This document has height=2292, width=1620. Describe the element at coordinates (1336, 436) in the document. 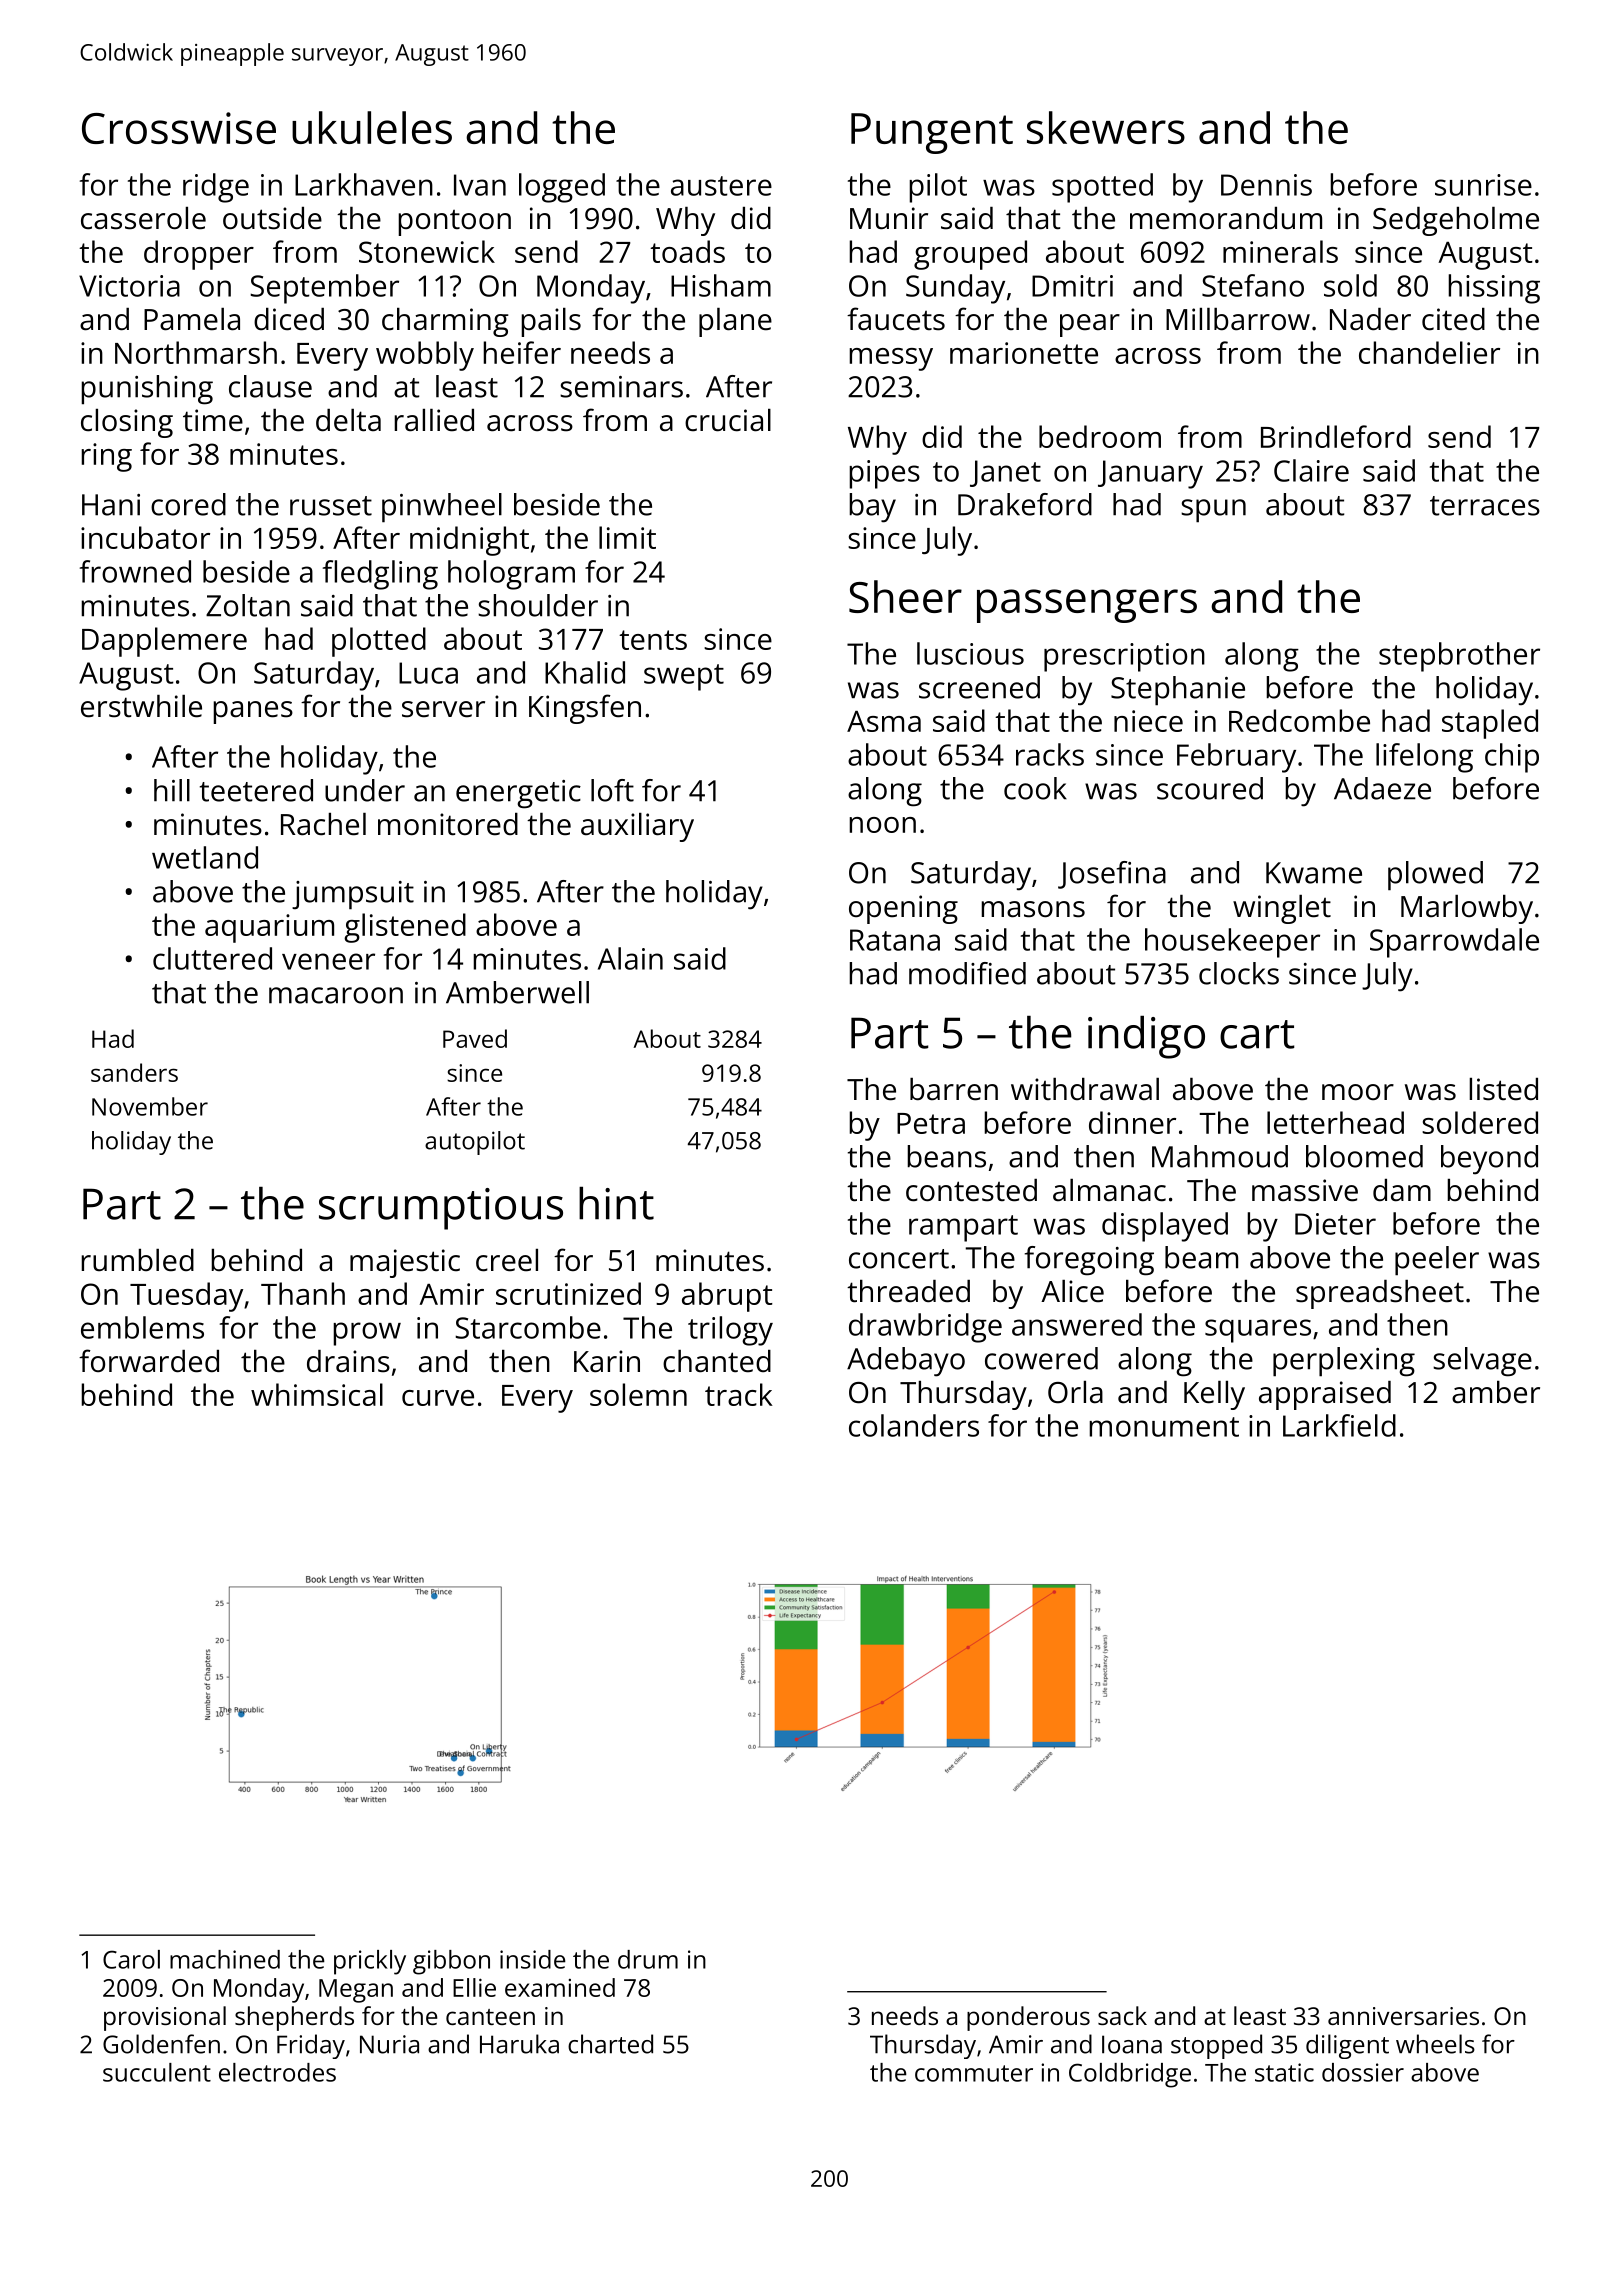

I see `Brindleford` at that location.
